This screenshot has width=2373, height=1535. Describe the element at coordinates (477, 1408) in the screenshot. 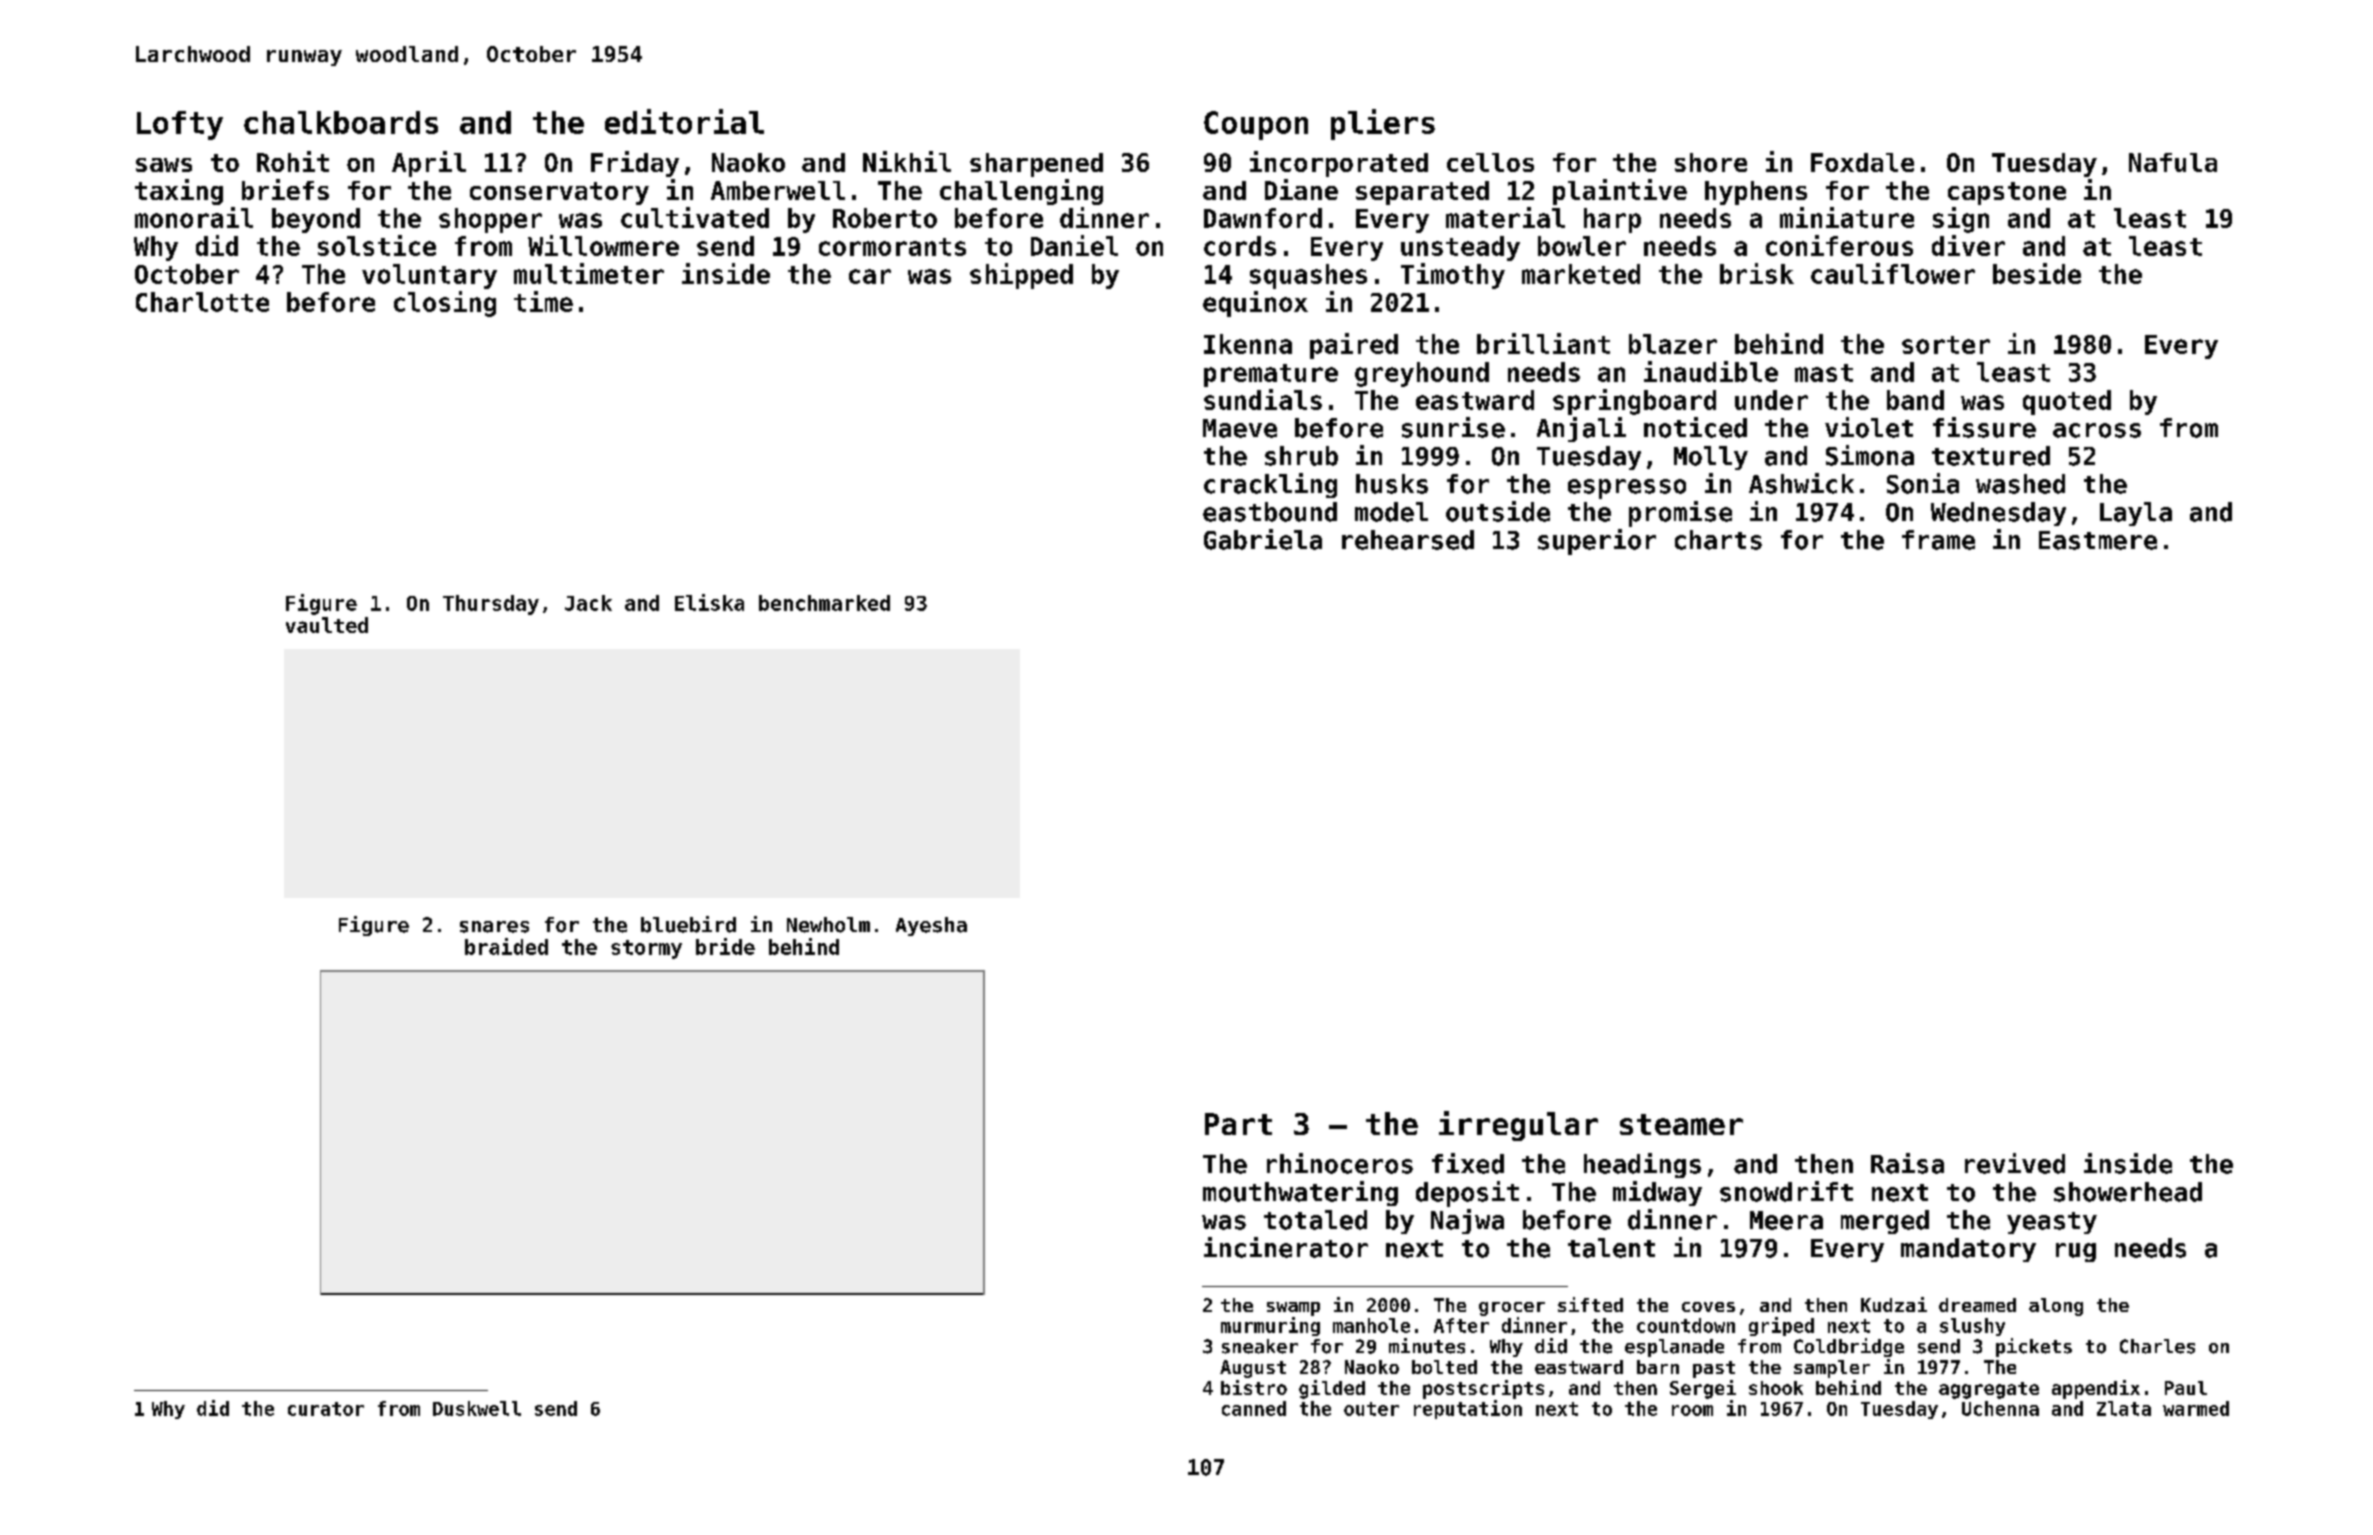

I see `Duskwell` at that location.
